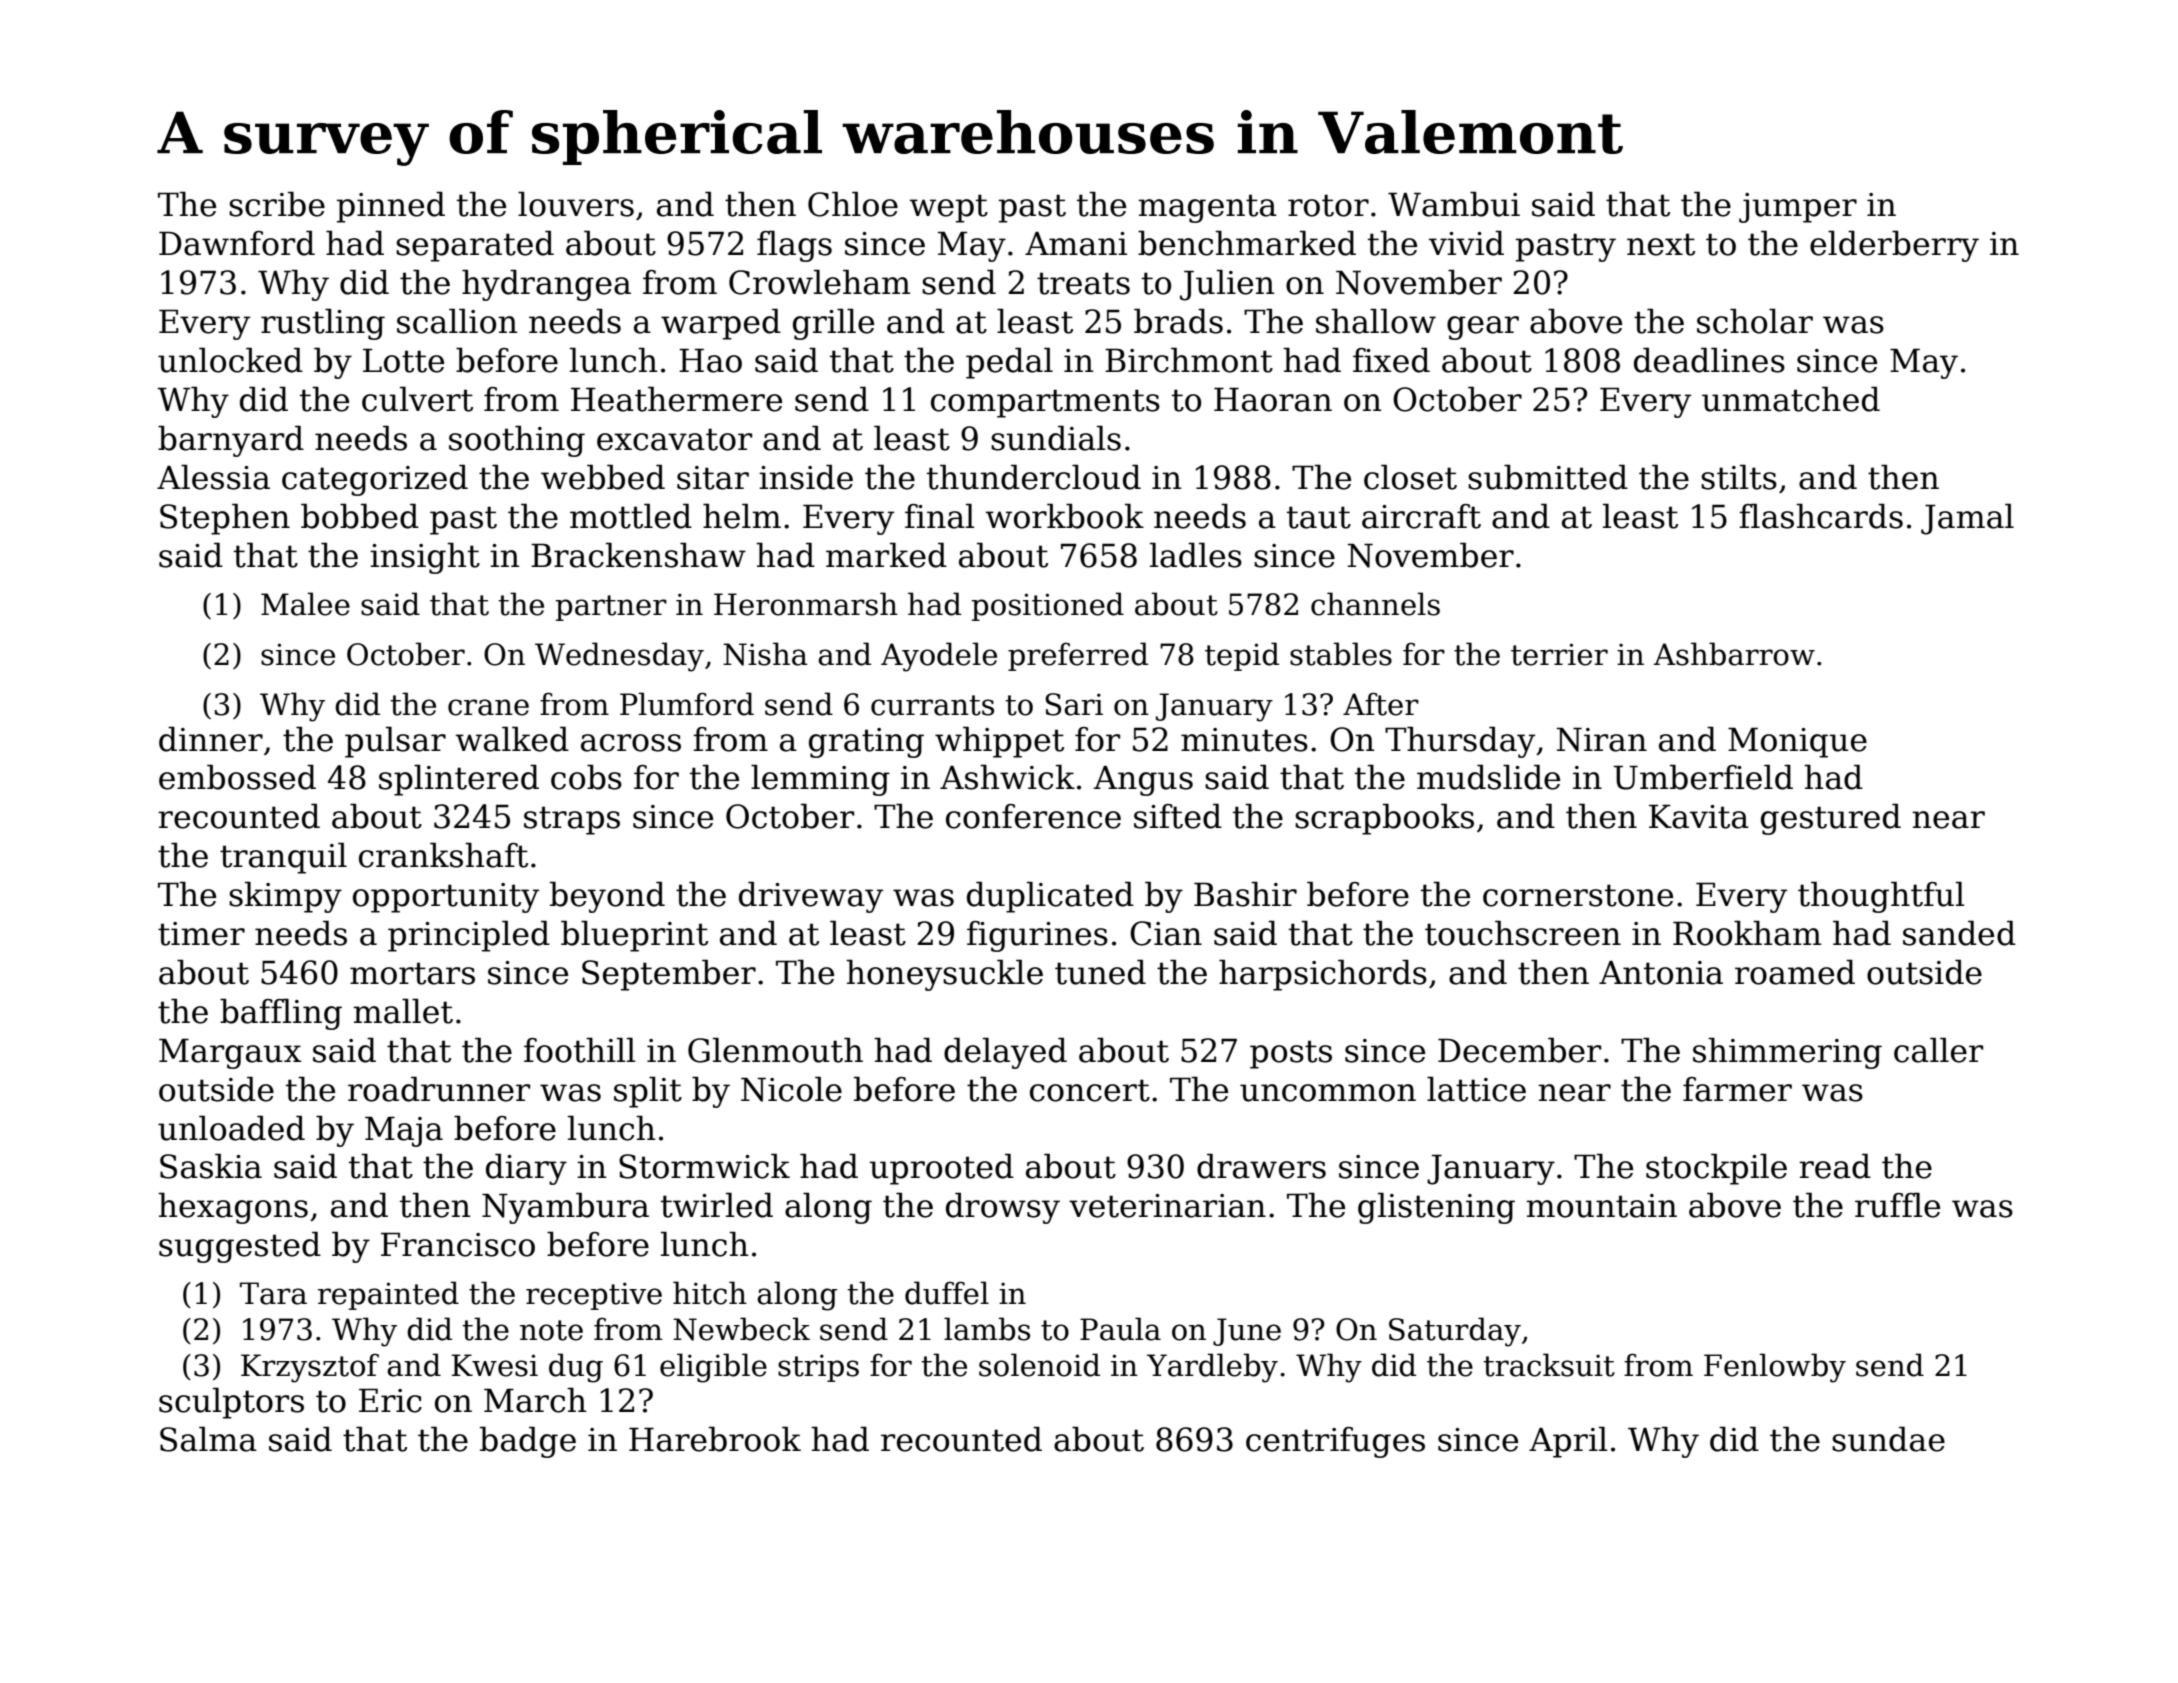 The image size is (2178, 1683). Describe the element at coordinates (1167, 1206) in the screenshot. I see `veterinarian` at that location.
